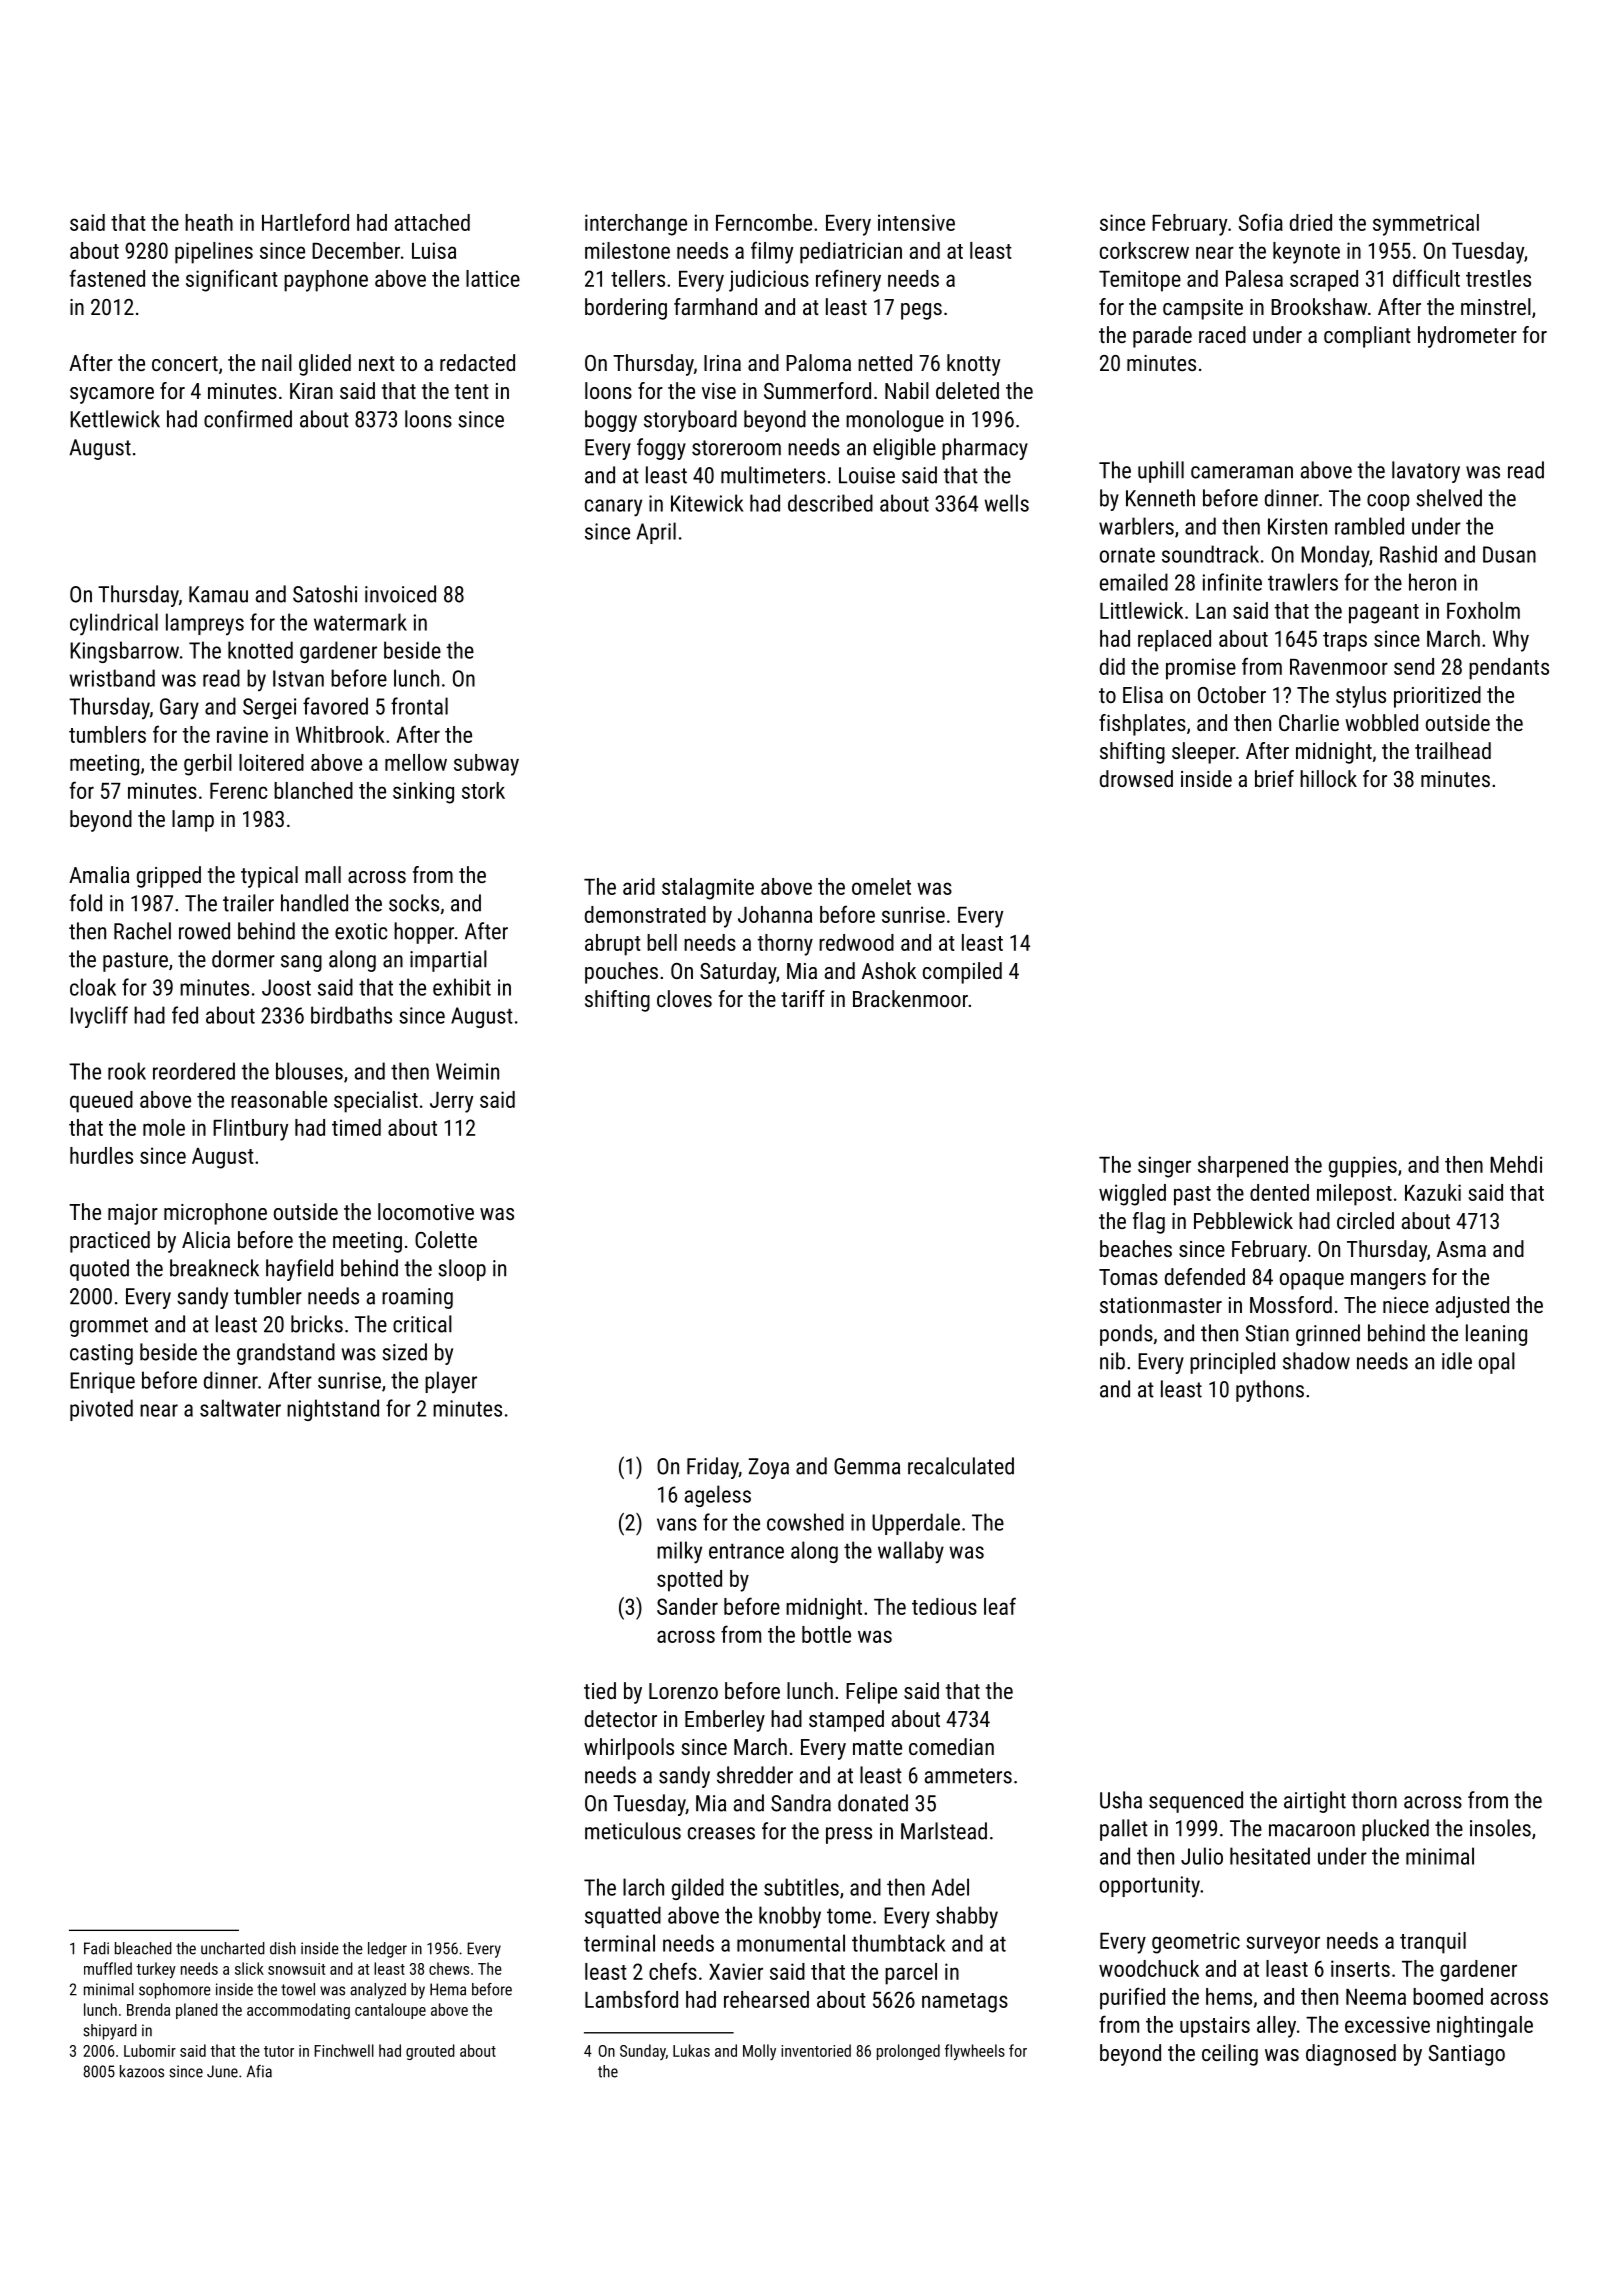 The image size is (1620, 2292). I want to click on inventoried, so click(816, 2050).
